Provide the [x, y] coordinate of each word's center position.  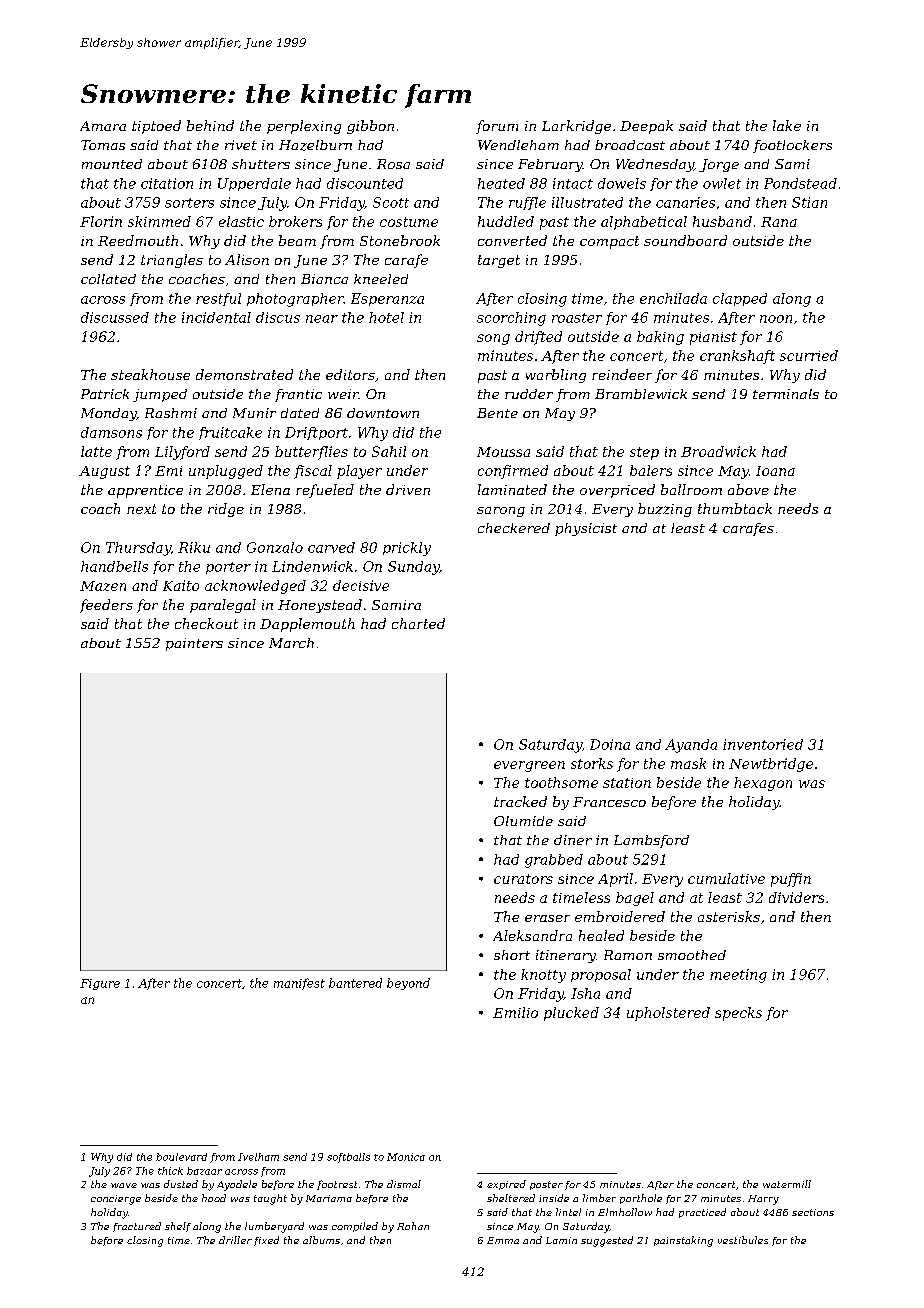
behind [210, 125]
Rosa [393, 164]
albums [321, 1240]
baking [660, 338]
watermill [787, 1184]
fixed [266, 1241]
